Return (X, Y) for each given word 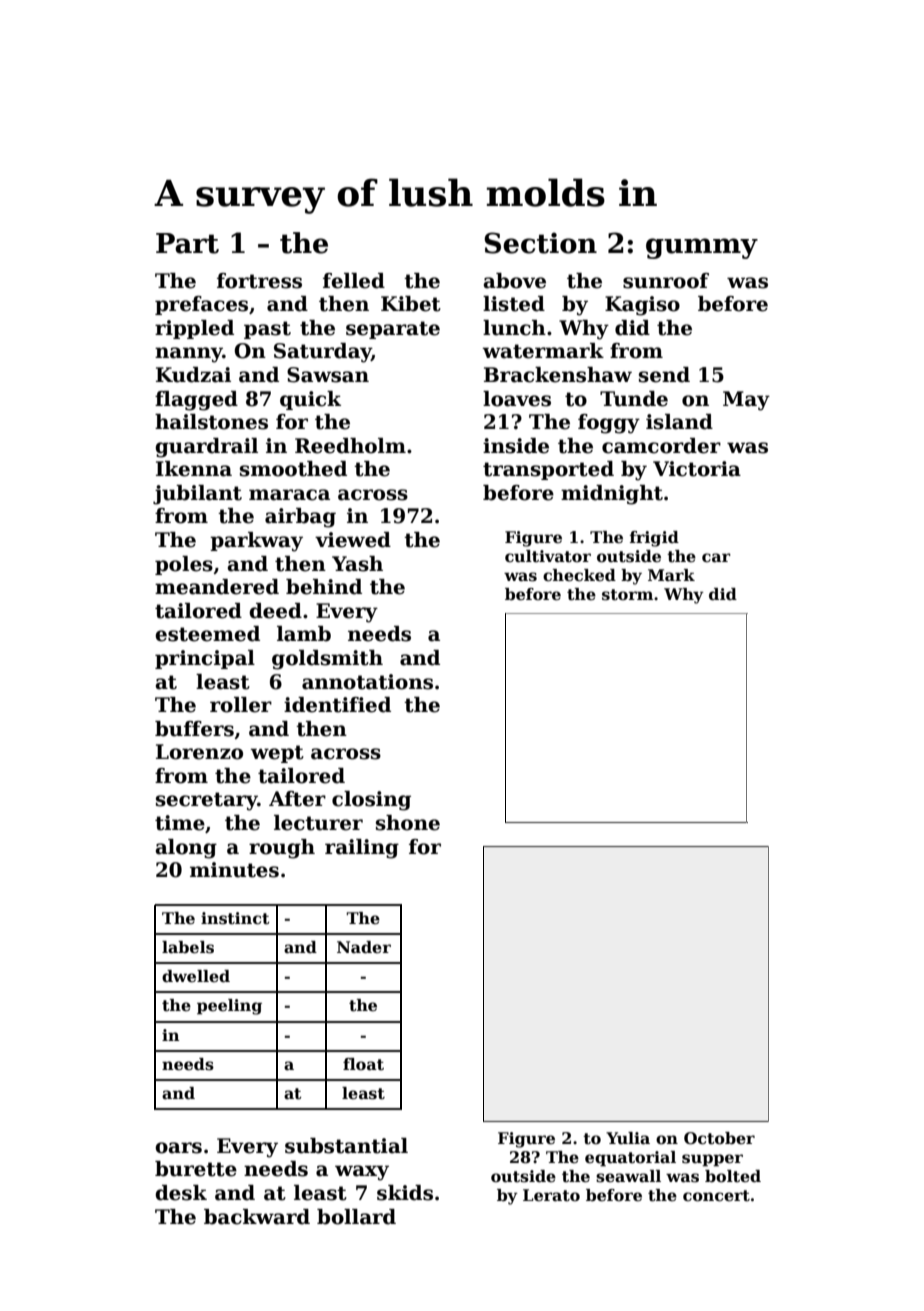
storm (627, 595)
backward (257, 1217)
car (716, 557)
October (719, 1138)
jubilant (197, 495)
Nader (364, 947)
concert (716, 1196)
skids (405, 1193)
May (746, 401)
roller (241, 705)
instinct (235, 918)
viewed (353, 540)
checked (579, 575)
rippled (194, 329)
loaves (517, 399)
